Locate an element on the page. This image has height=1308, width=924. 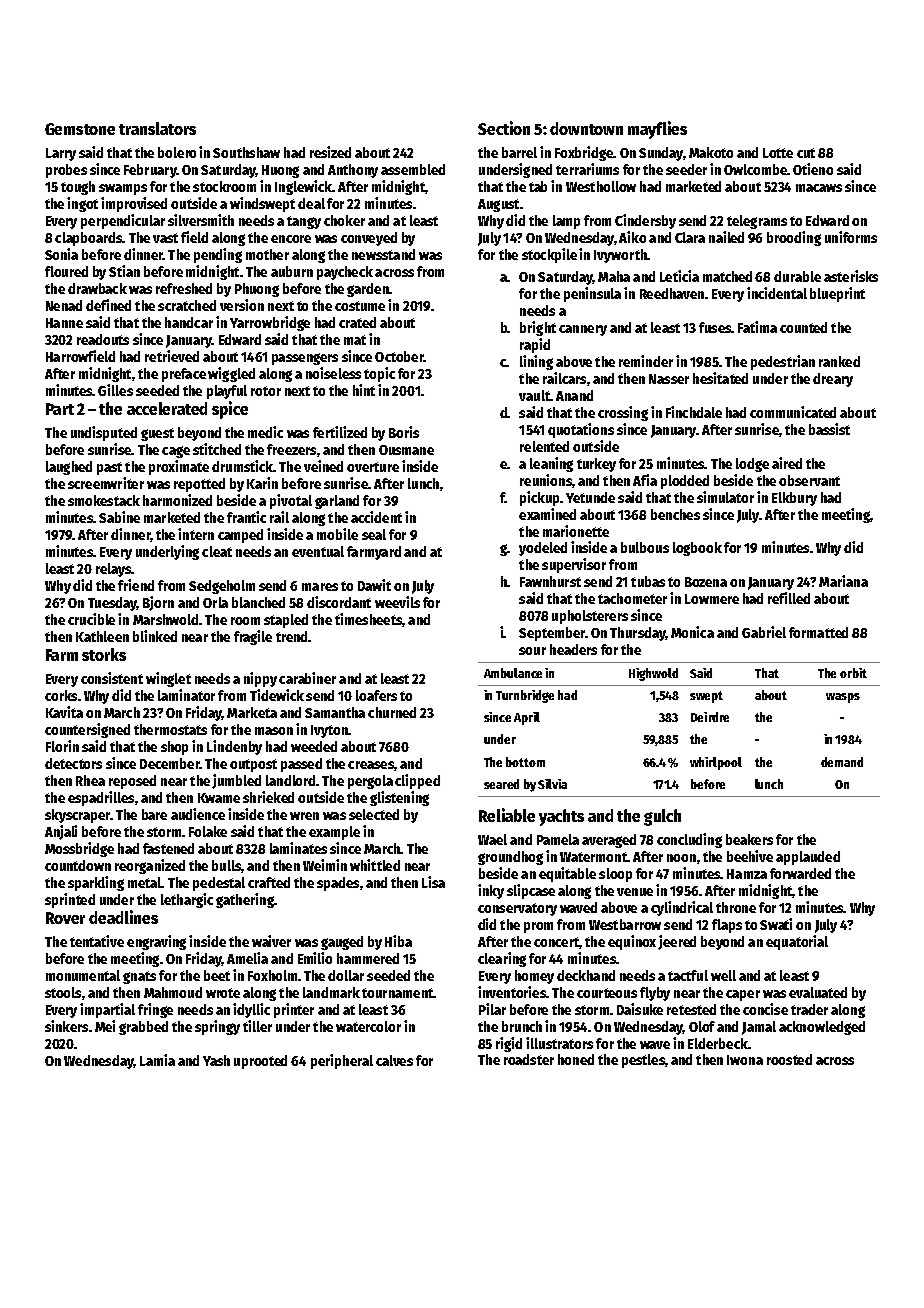
Clara is located at coordinates (690, 237).
